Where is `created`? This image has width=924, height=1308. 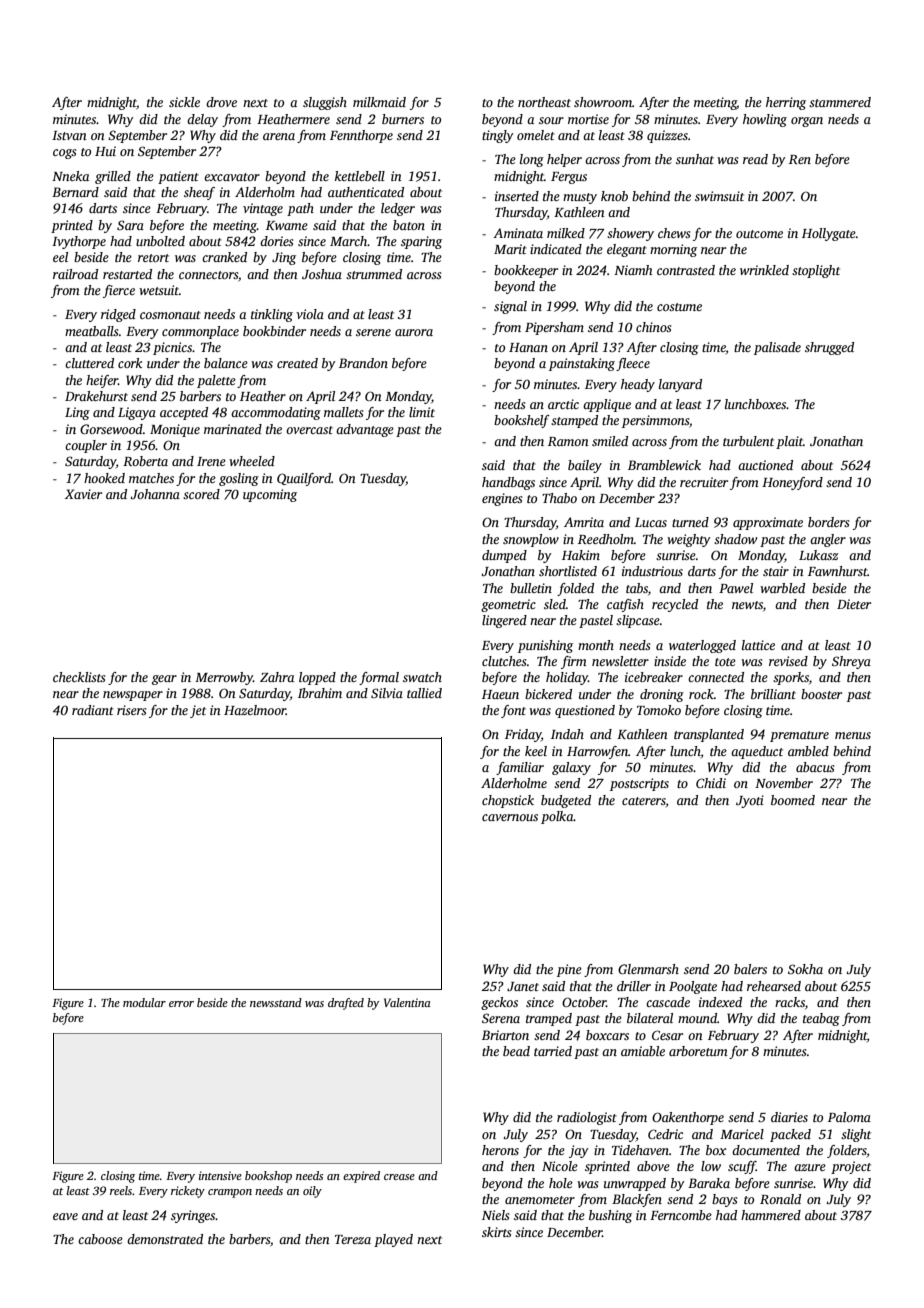
created is located at coordinates (297, 363).
